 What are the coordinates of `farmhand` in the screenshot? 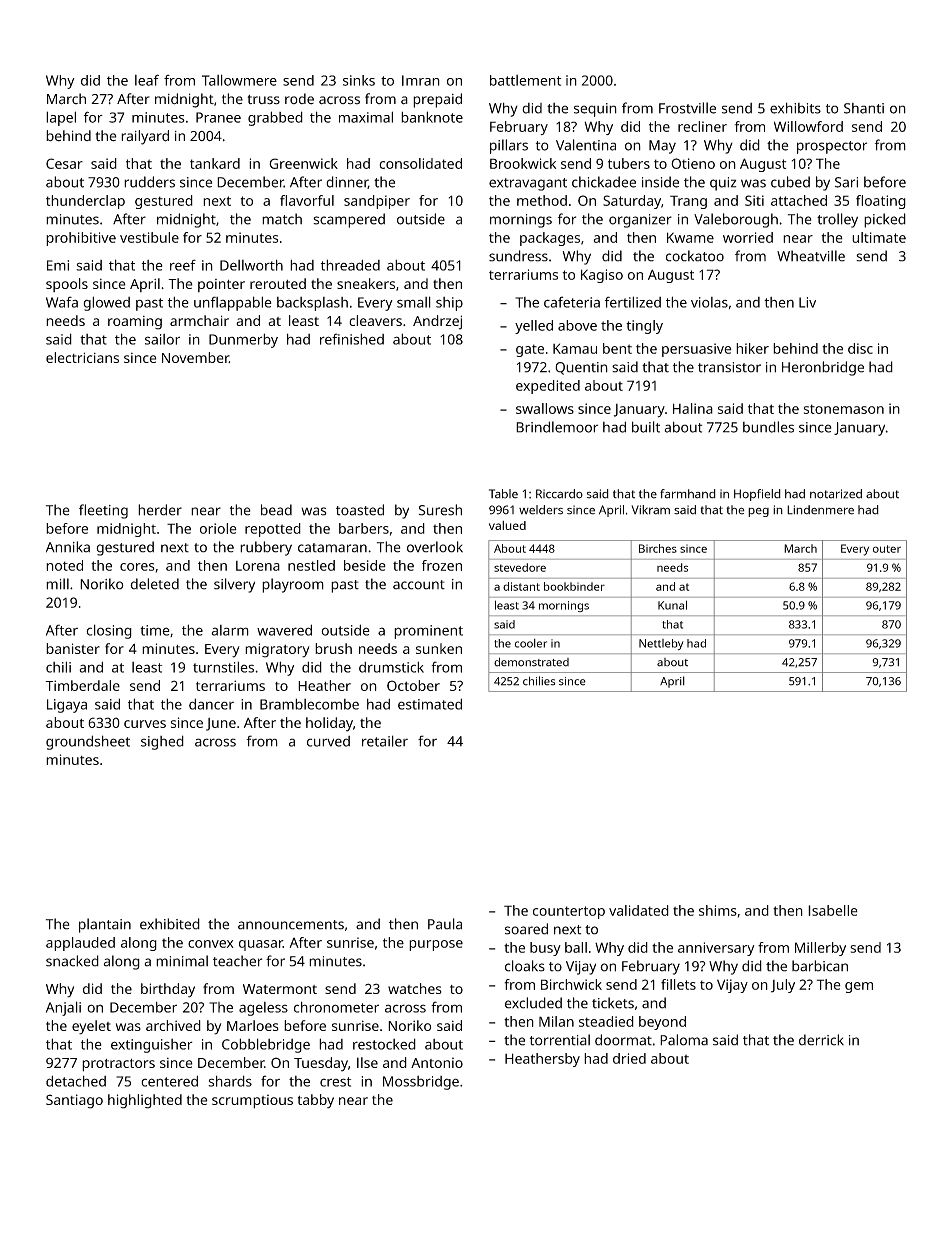 It's located at (688, 494).
